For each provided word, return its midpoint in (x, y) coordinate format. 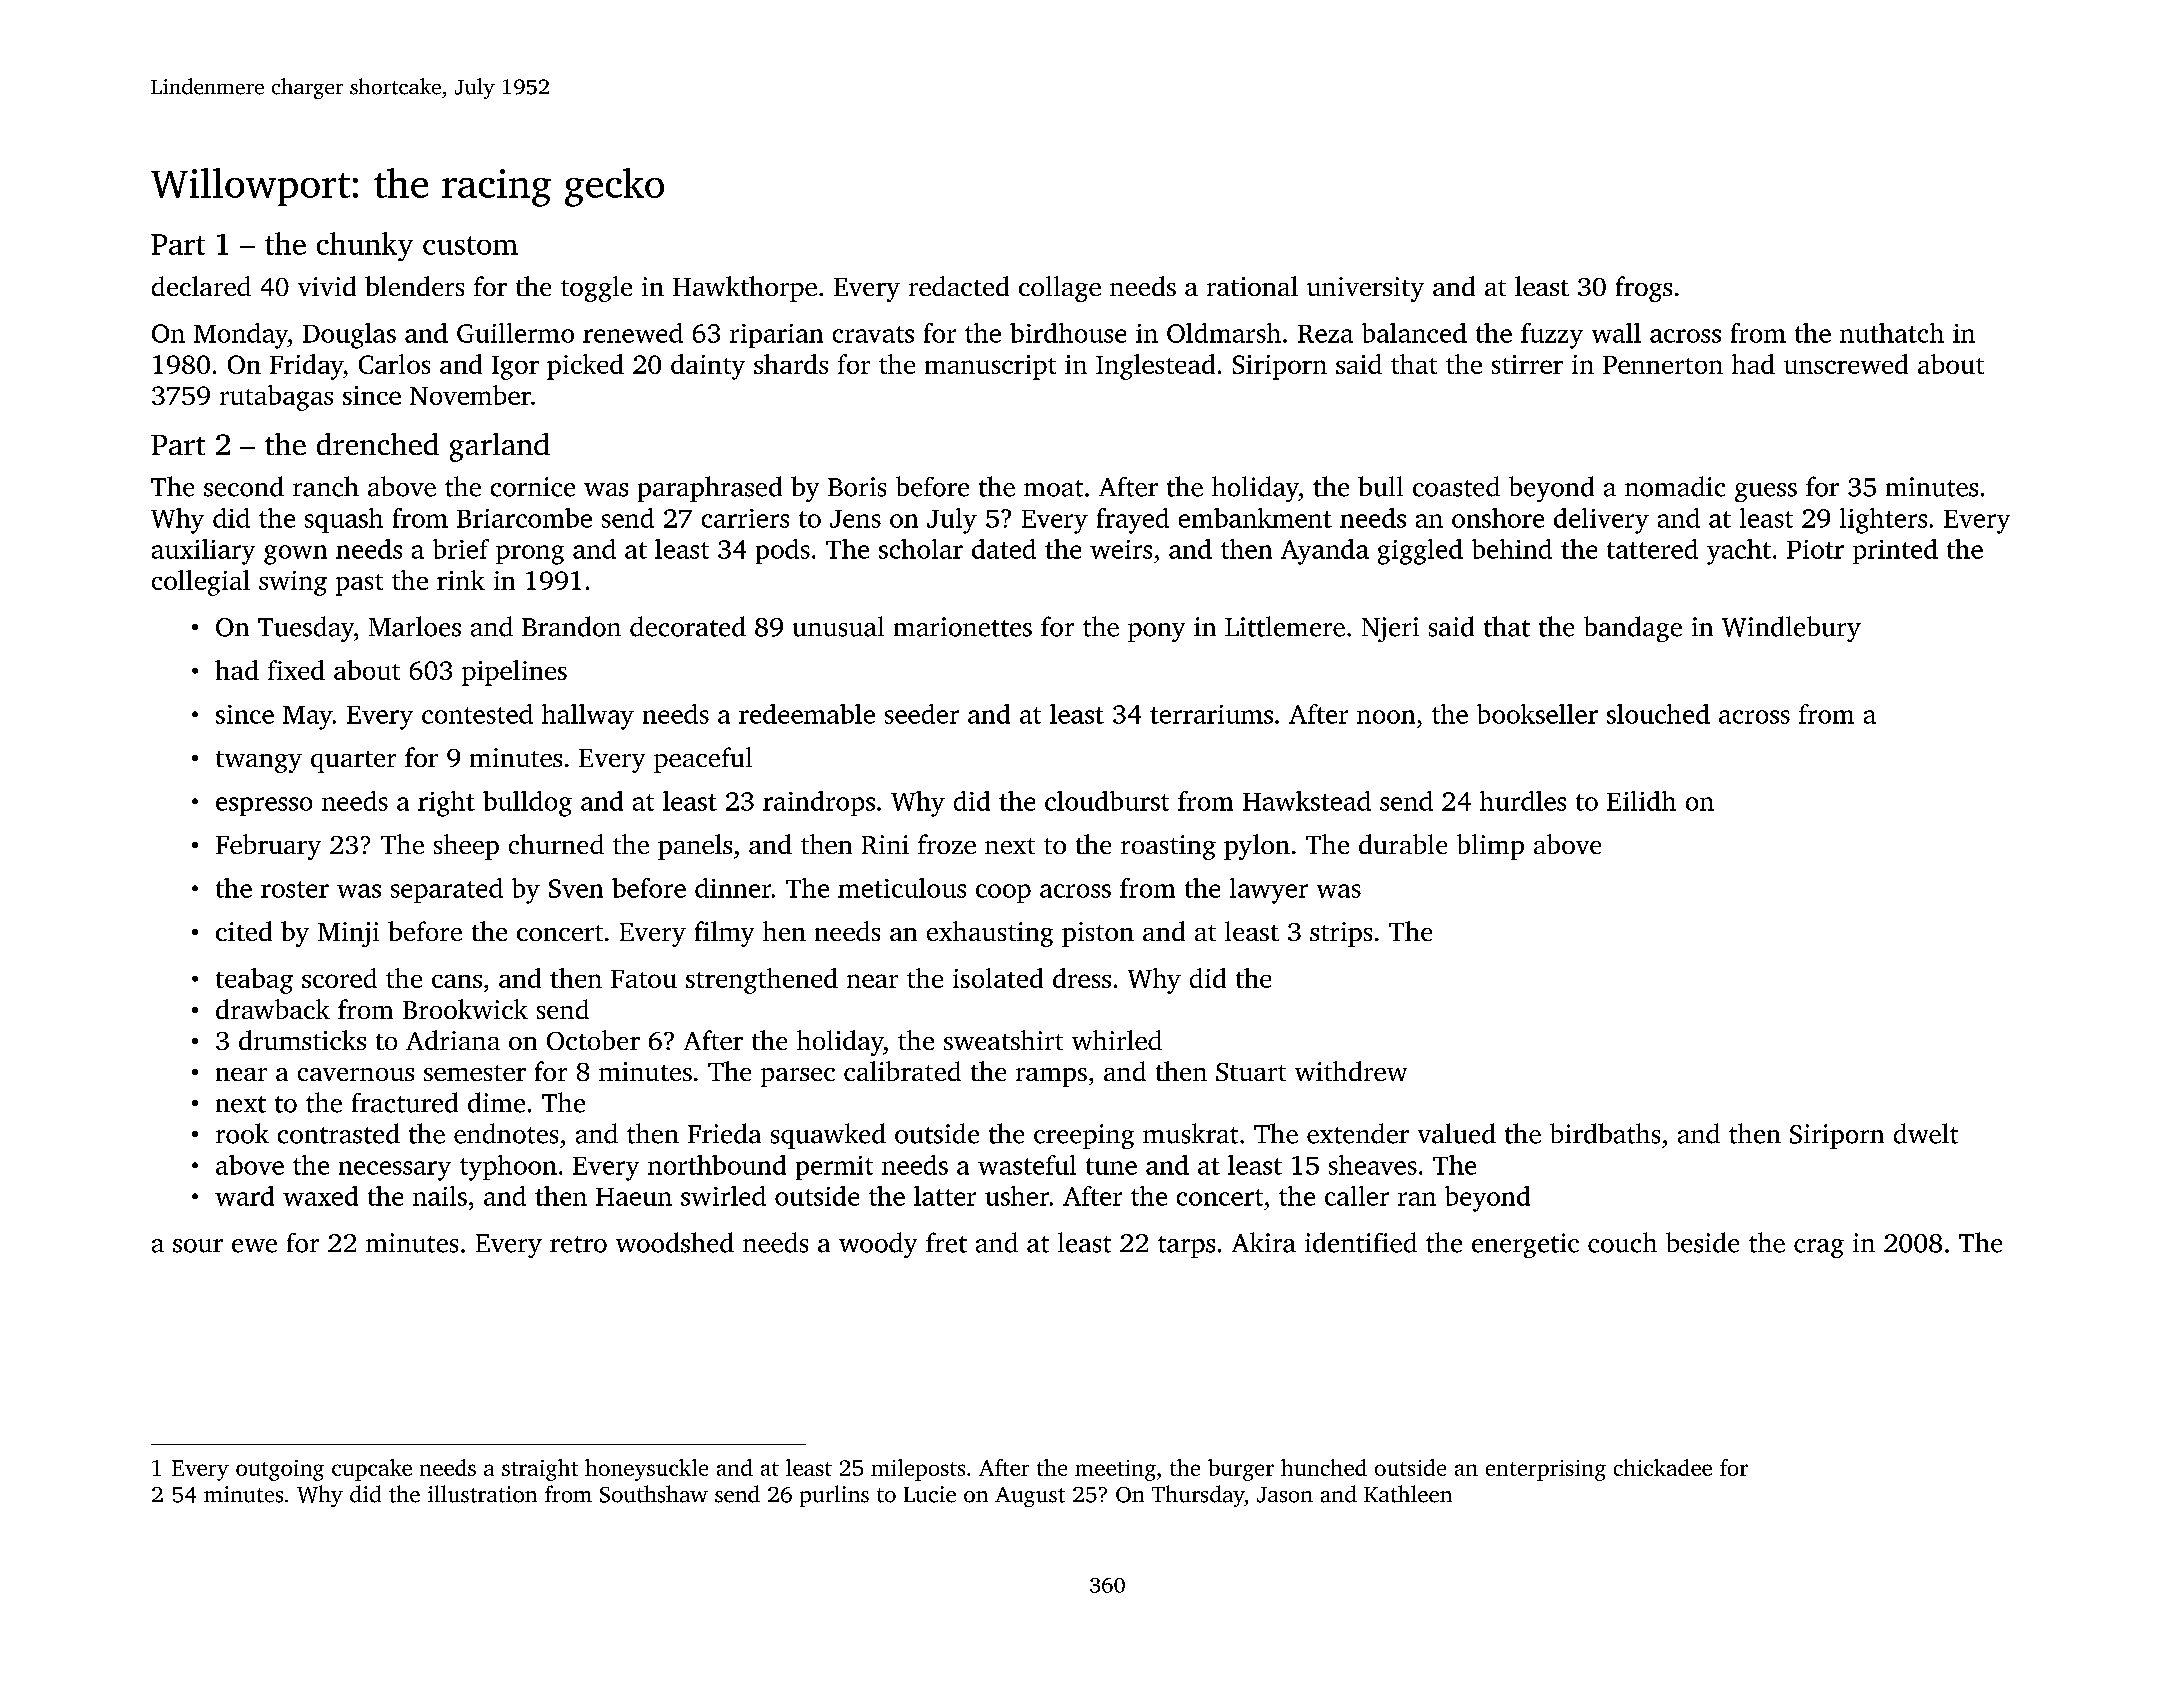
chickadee (1663, 1467)
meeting (1115, 1470)
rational (1252, 286)
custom (470, 245)
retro (578, 1244)
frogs (1644, 289)
